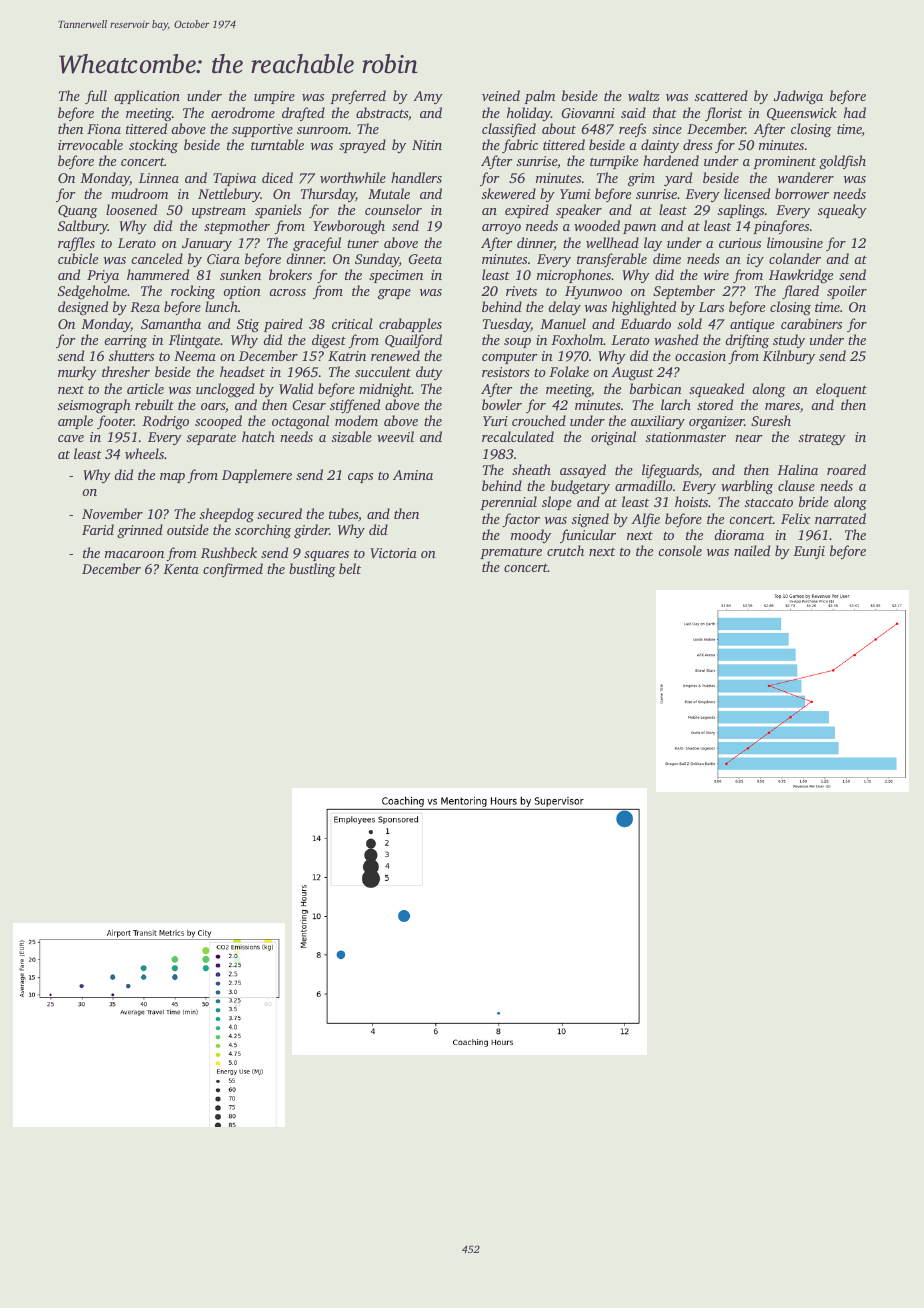 The height and width of the screenshot is (1308, 924). I want to click on Fiona, so click(104, 129).
